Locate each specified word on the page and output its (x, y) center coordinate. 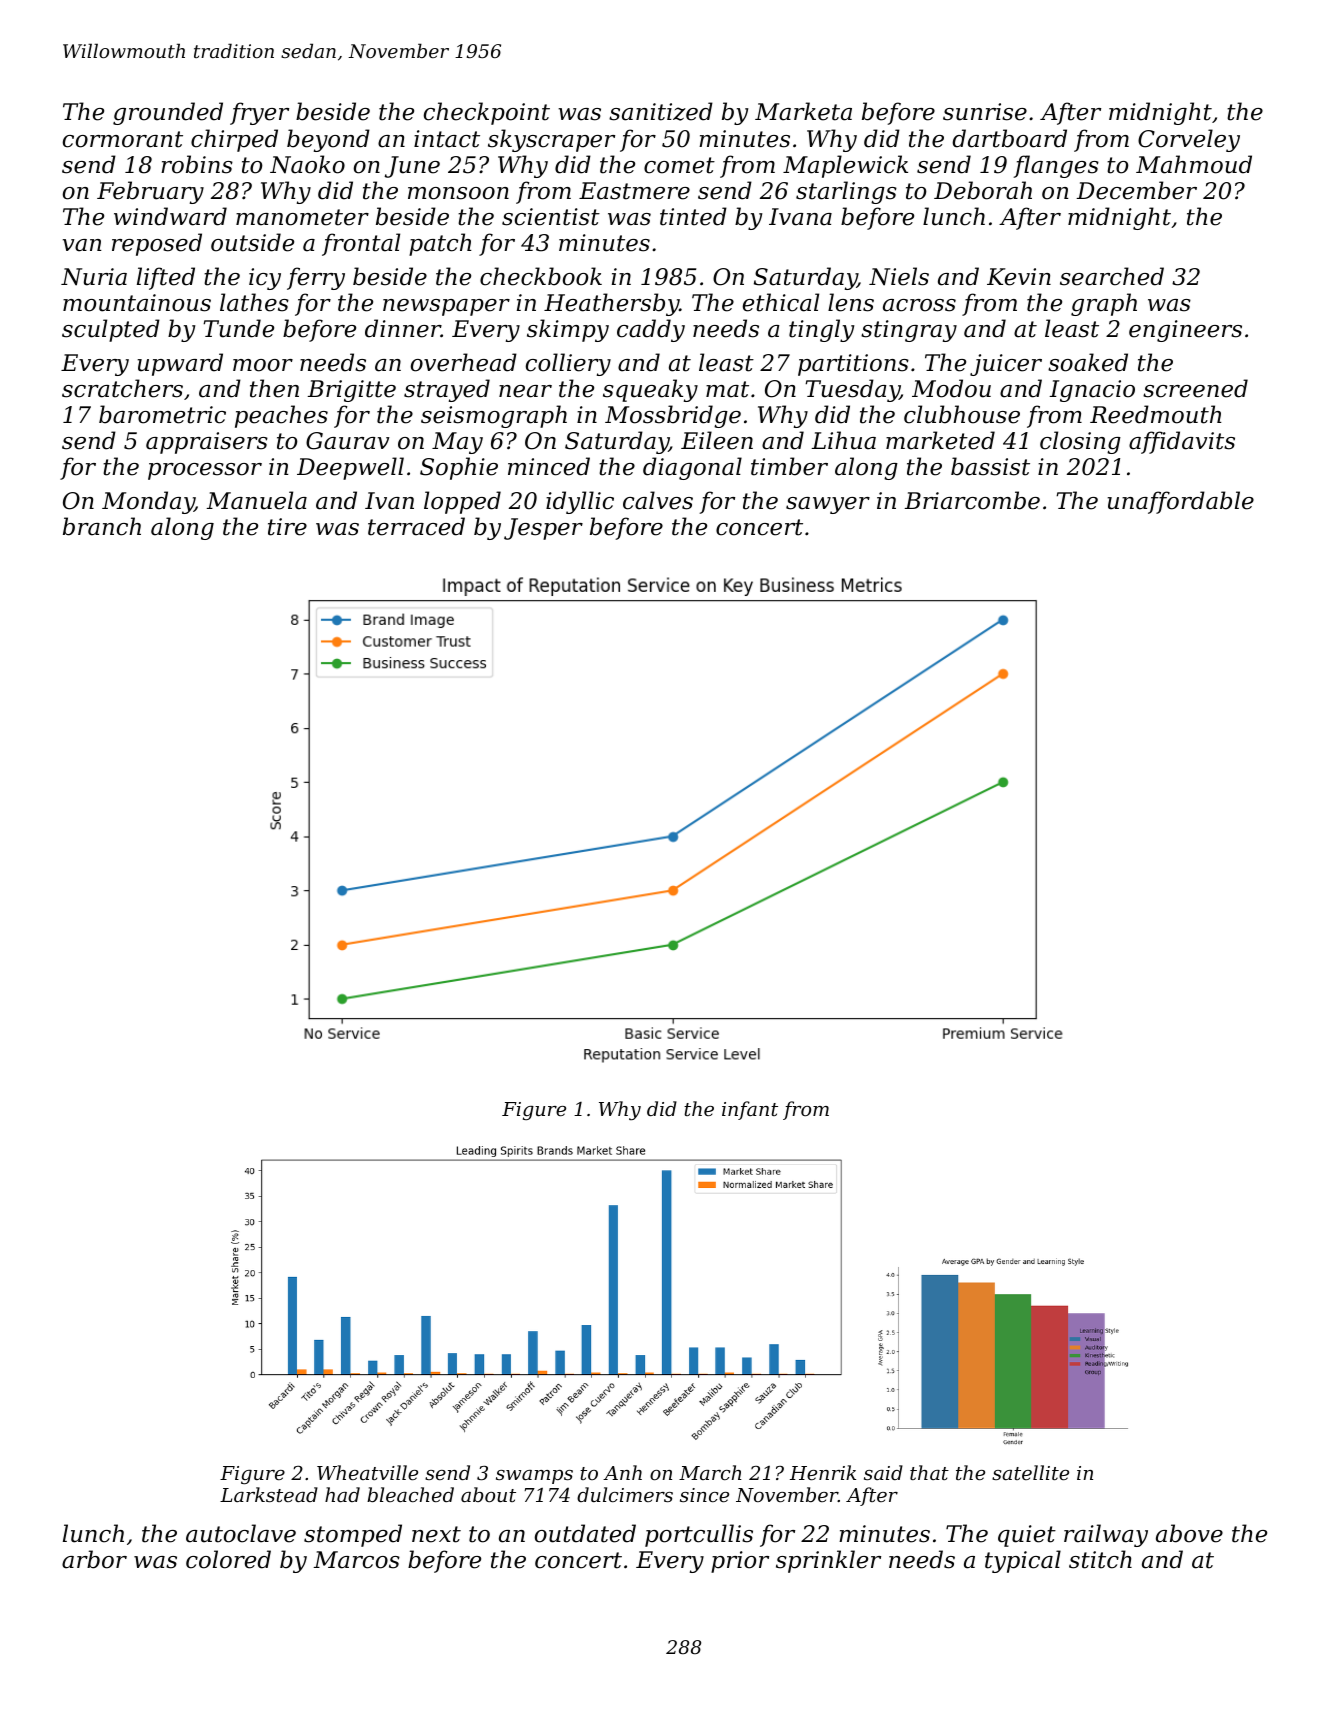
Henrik (823, 1472)
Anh (622, 1472)
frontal (361, 244)
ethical (781, 302)
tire (287, 527)
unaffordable (1180, 502)
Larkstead (269, 1494)
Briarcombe (972, 500)
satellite (1030, 1472)
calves (658, 500)
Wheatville (367, 1472)
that (929, 1472)
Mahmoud (1194, 164)
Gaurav (348, 441)
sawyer (828, 505)
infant (750, 1110)
